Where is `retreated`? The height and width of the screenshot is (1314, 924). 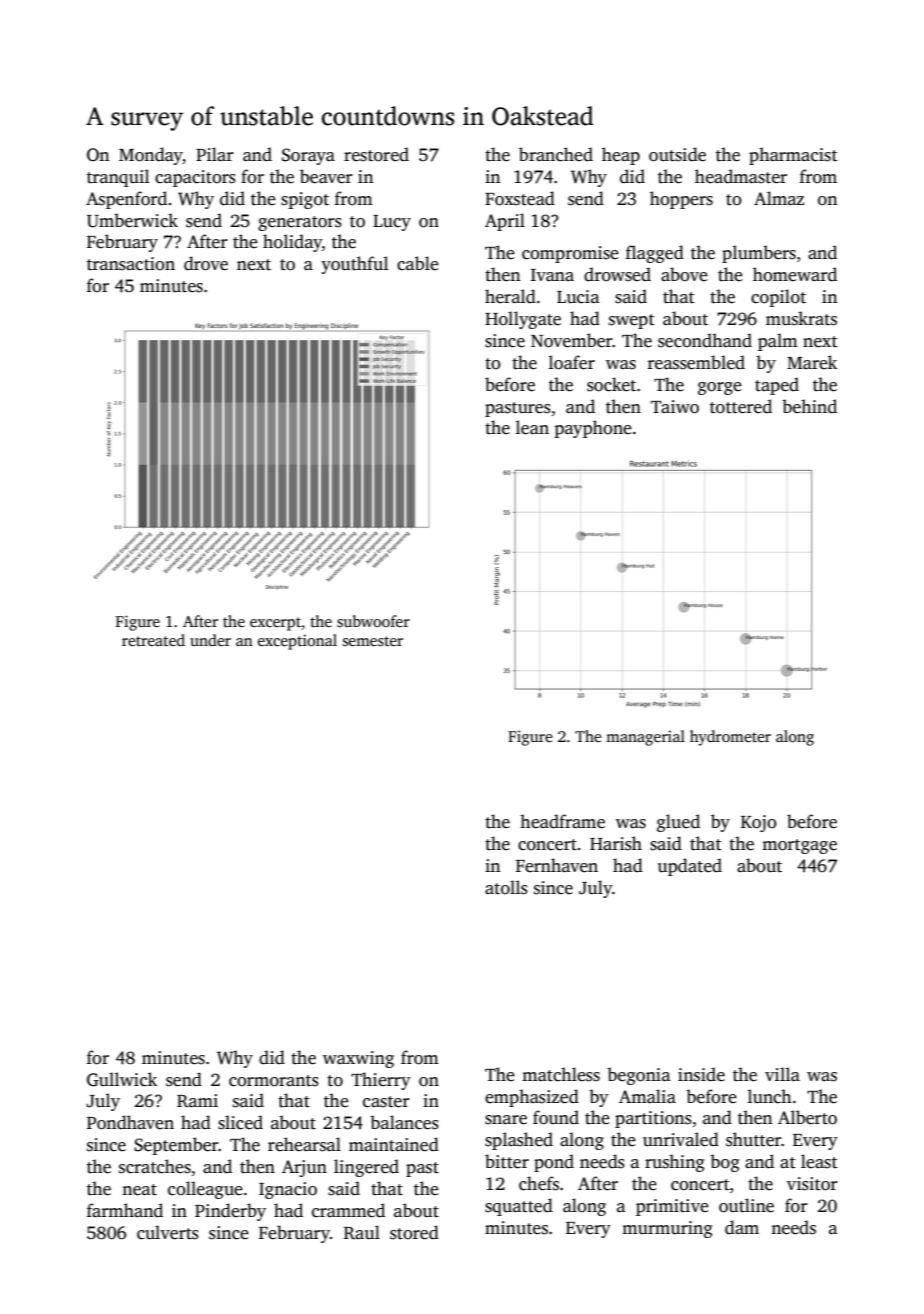
retreated is located at coordinates (153, 640).
